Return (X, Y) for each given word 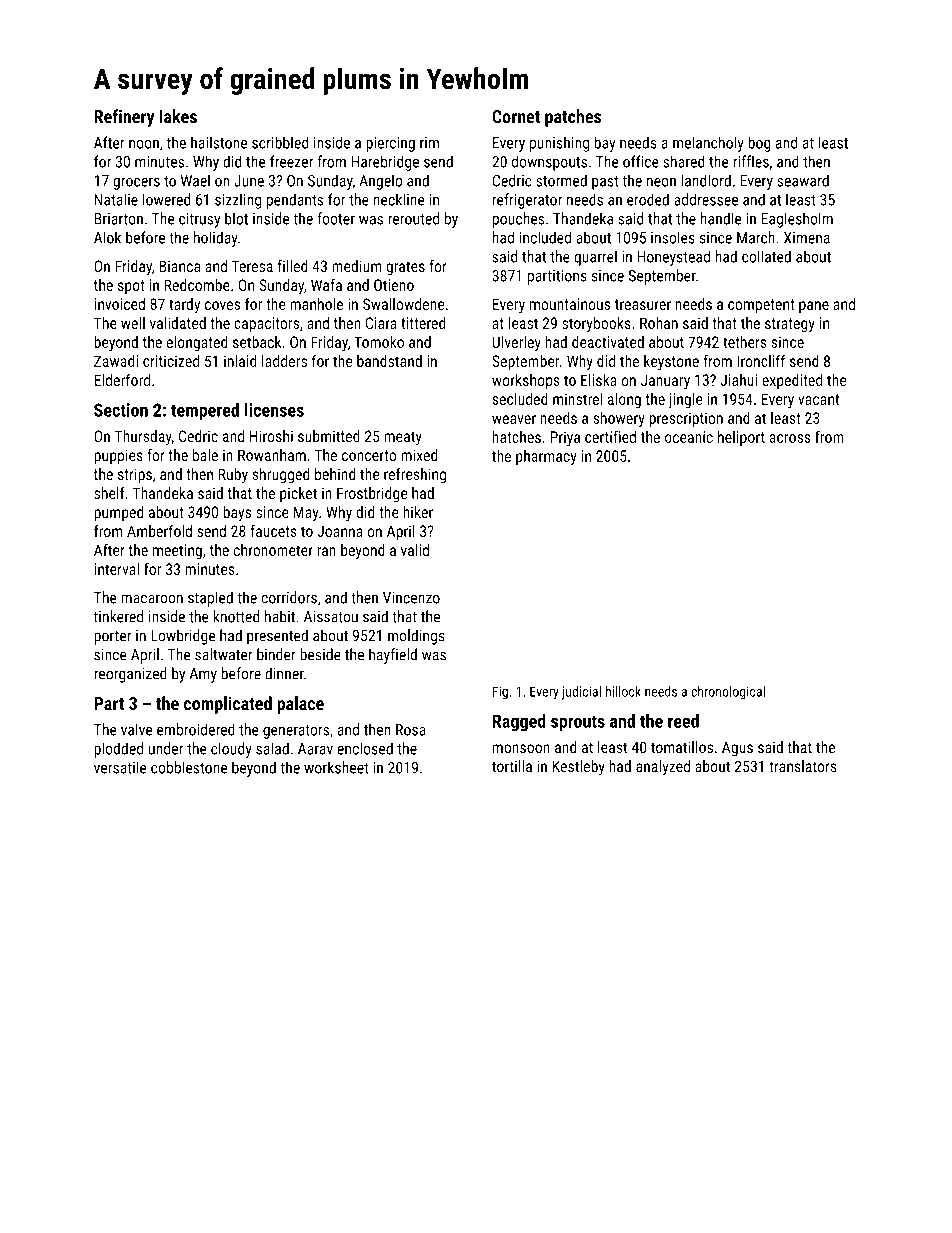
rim (429, 143)
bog (759, 144)
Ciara (381, 323)
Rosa (411, 730)
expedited (792, 381)
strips (135, 475)
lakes (178, 116)
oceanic (689, 437)
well (133, 323)
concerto (369, 455)
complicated (228, 705)
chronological (728, 693)
